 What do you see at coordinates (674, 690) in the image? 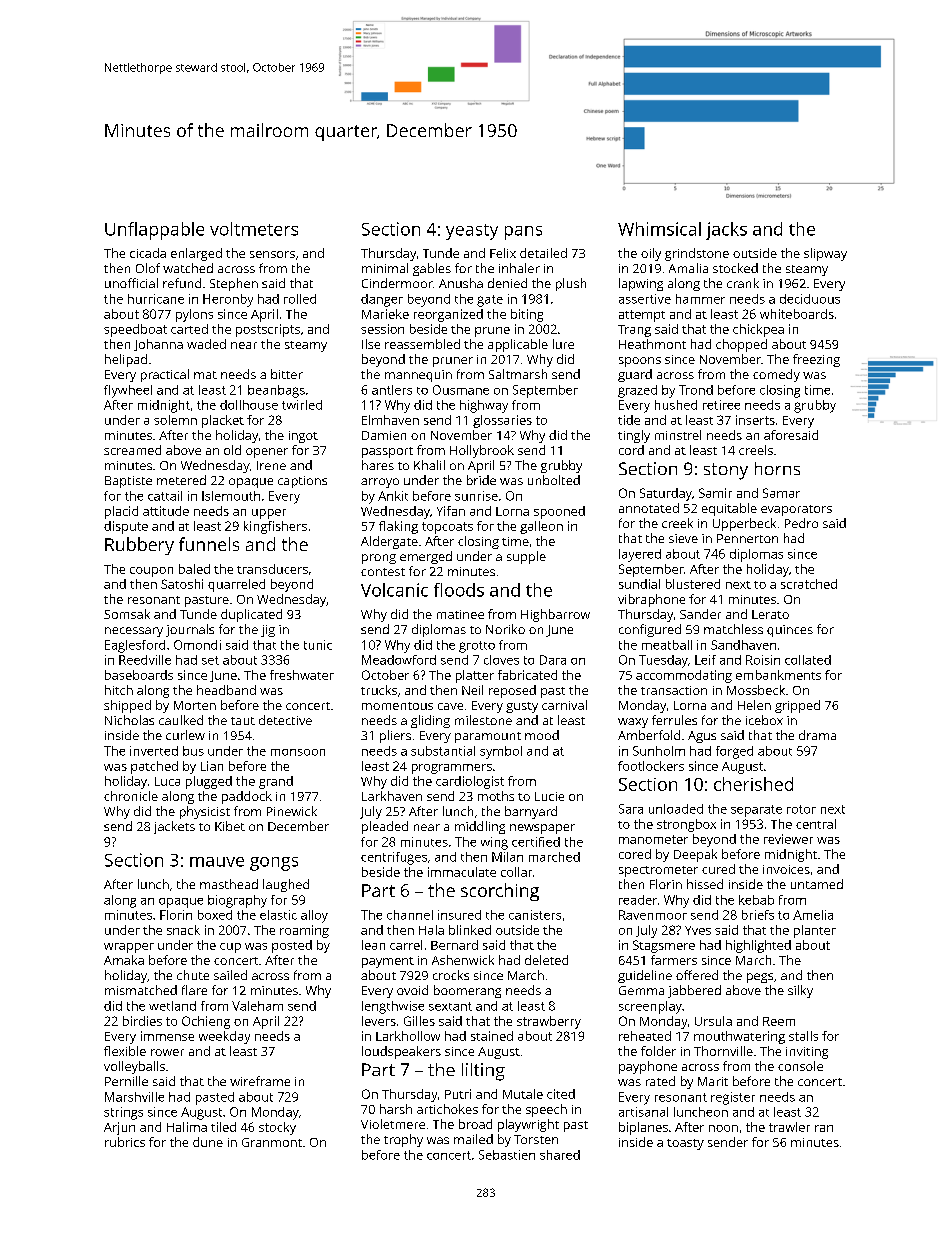
I see `transaction` at bounding box center [674, 690].
